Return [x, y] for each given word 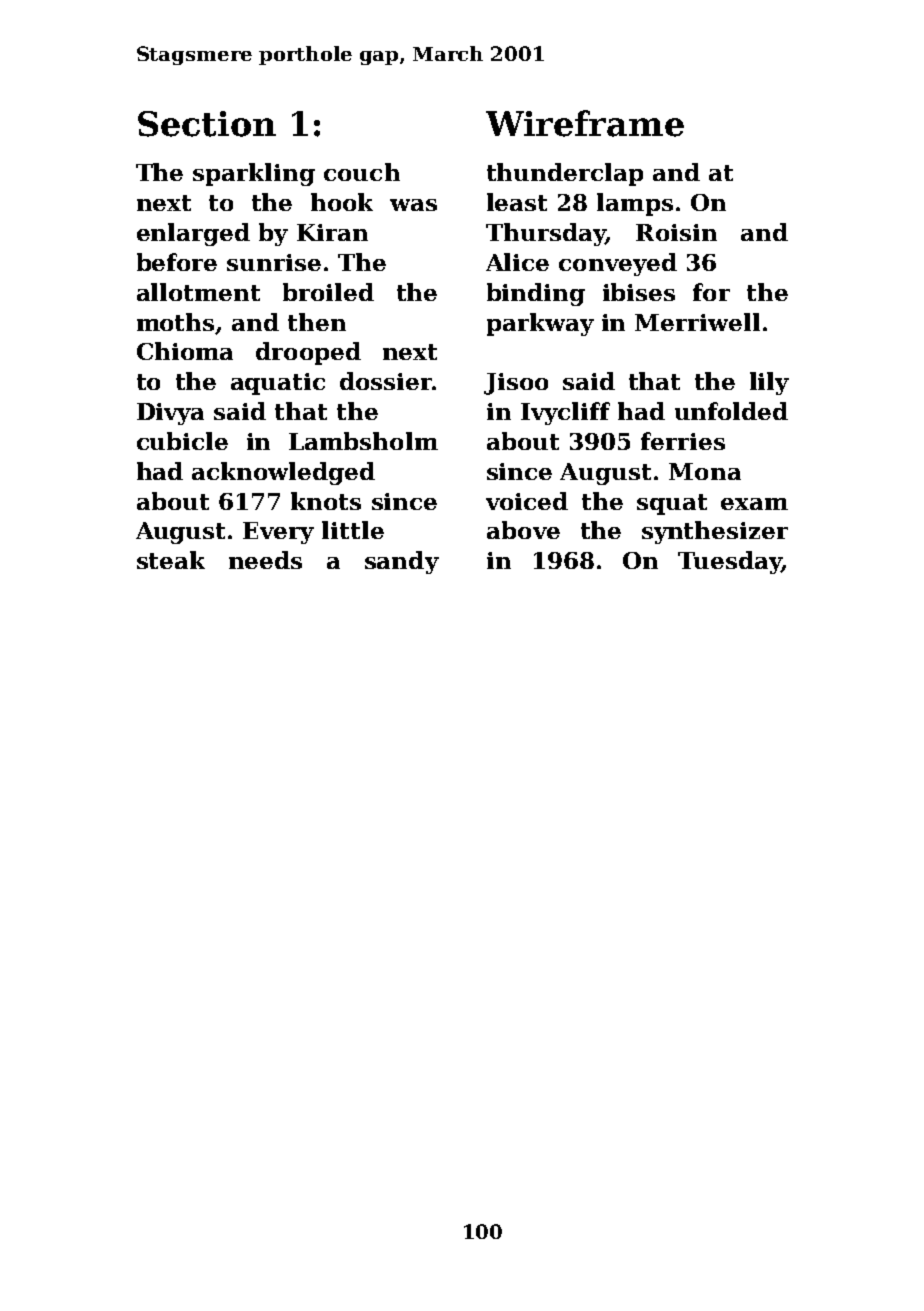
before [177, 262]
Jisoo [516, 384]
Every [278, 533]
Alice [517, 262]
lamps [635, 204]
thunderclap [565, 174]
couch [362, 172]
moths [175, 322]
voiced [527, 501]
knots [326, 501]
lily [769, 383]
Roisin [676, 232]
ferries [683, 441]
